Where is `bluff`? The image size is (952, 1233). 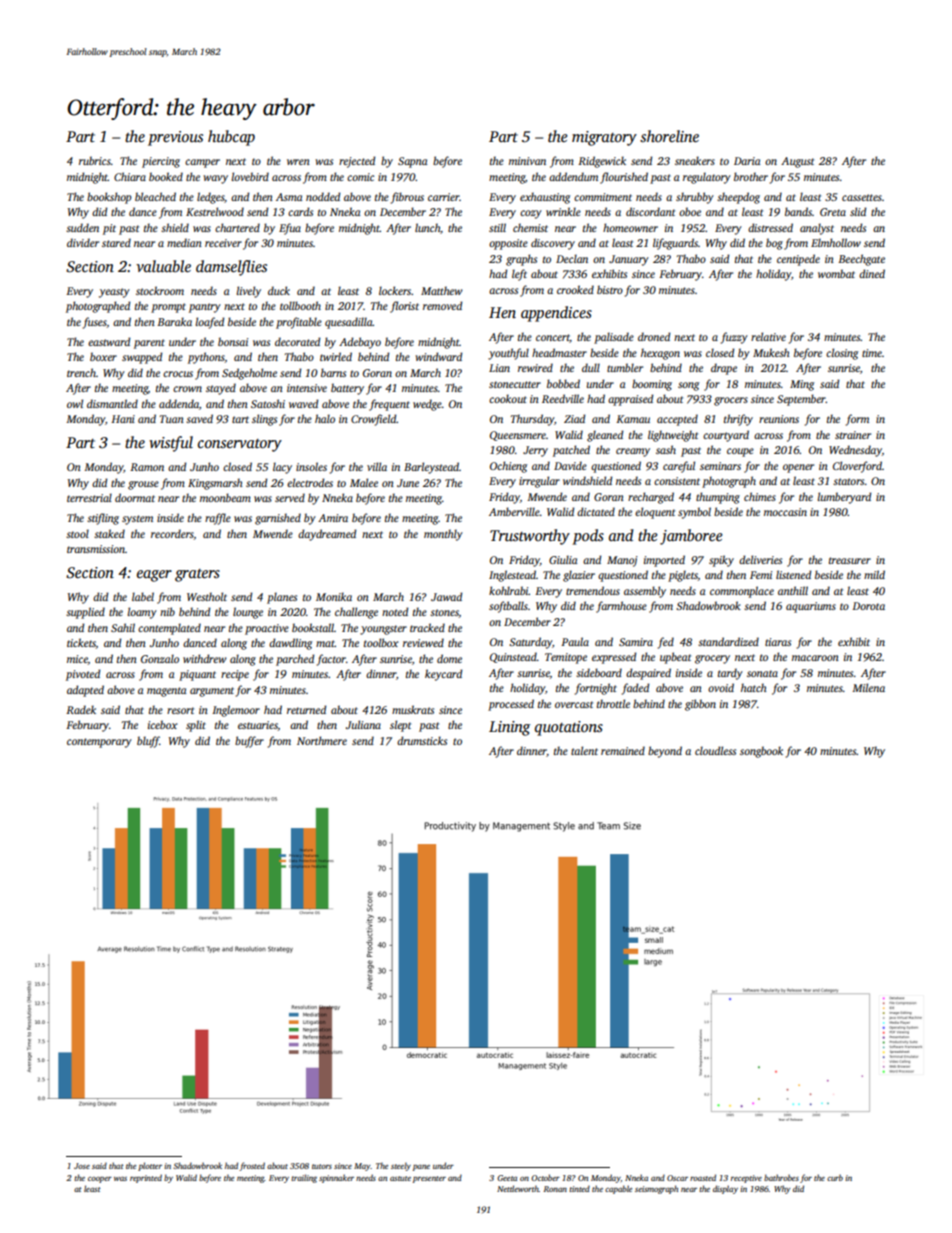 bluff is located at coordinates (148, 742).
